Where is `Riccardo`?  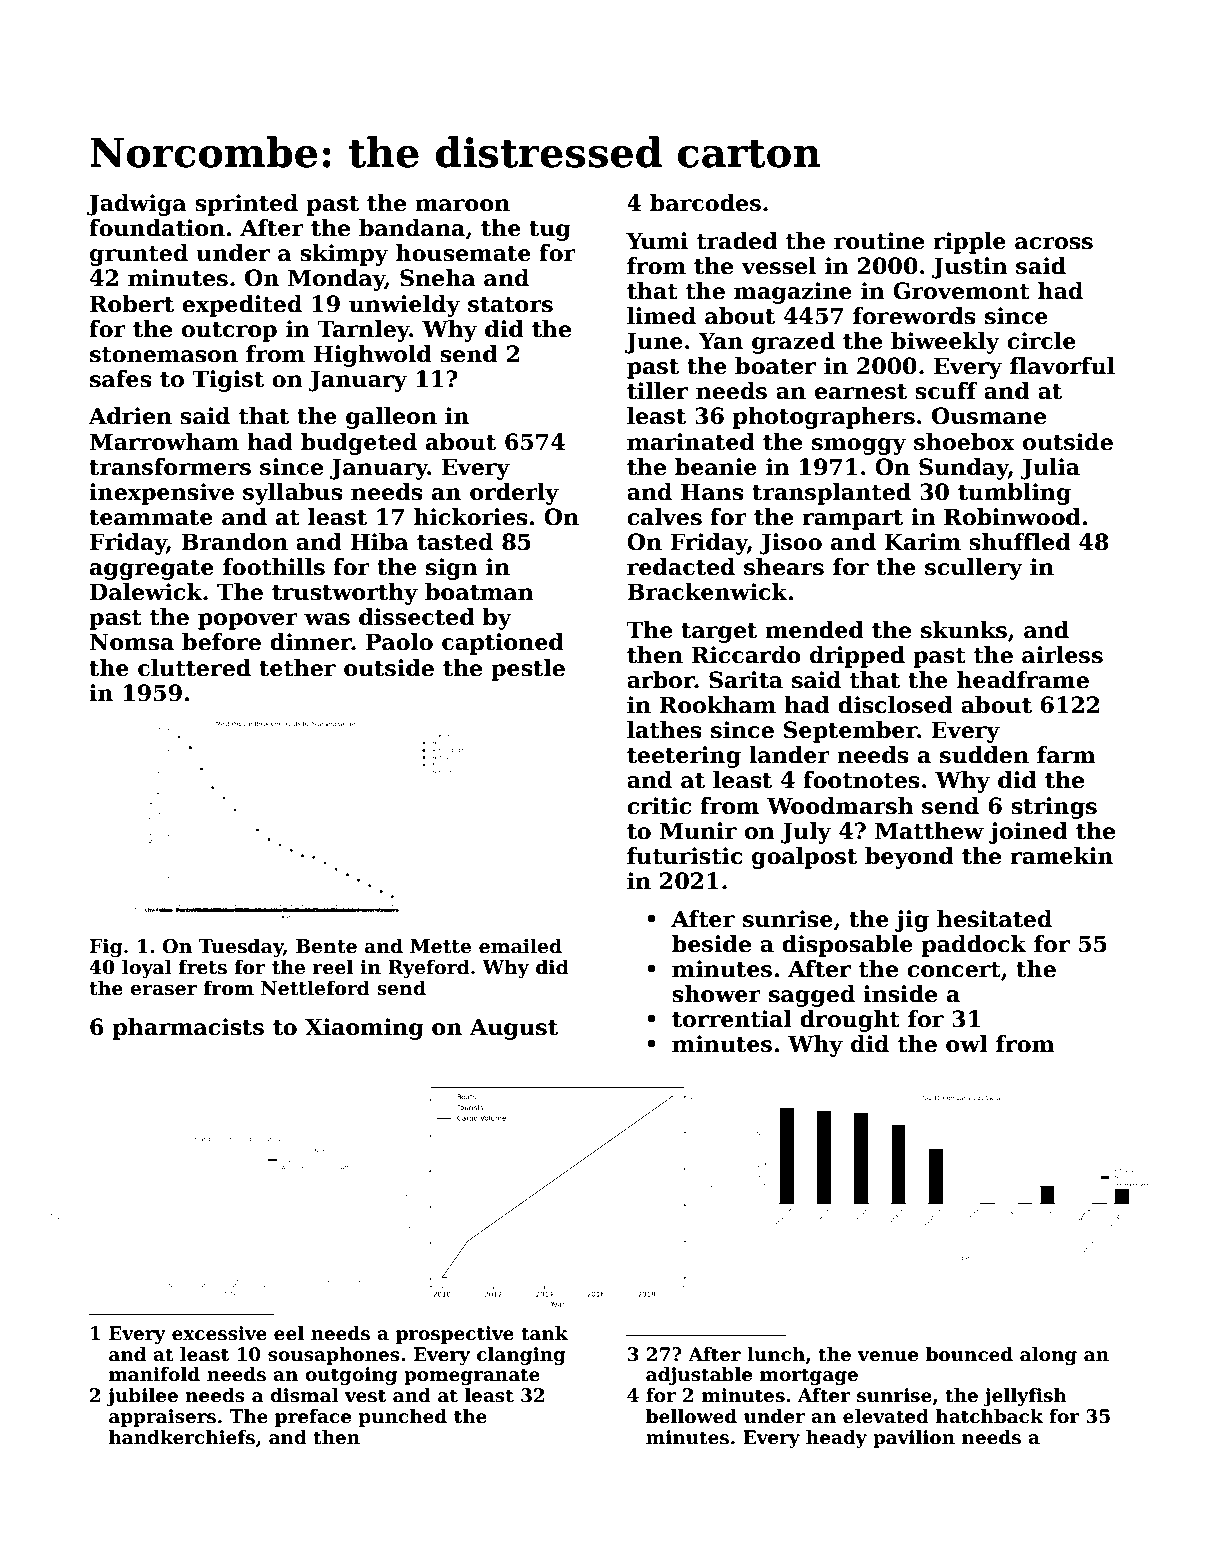
Riccardo is located at coordinates (746, 655).
